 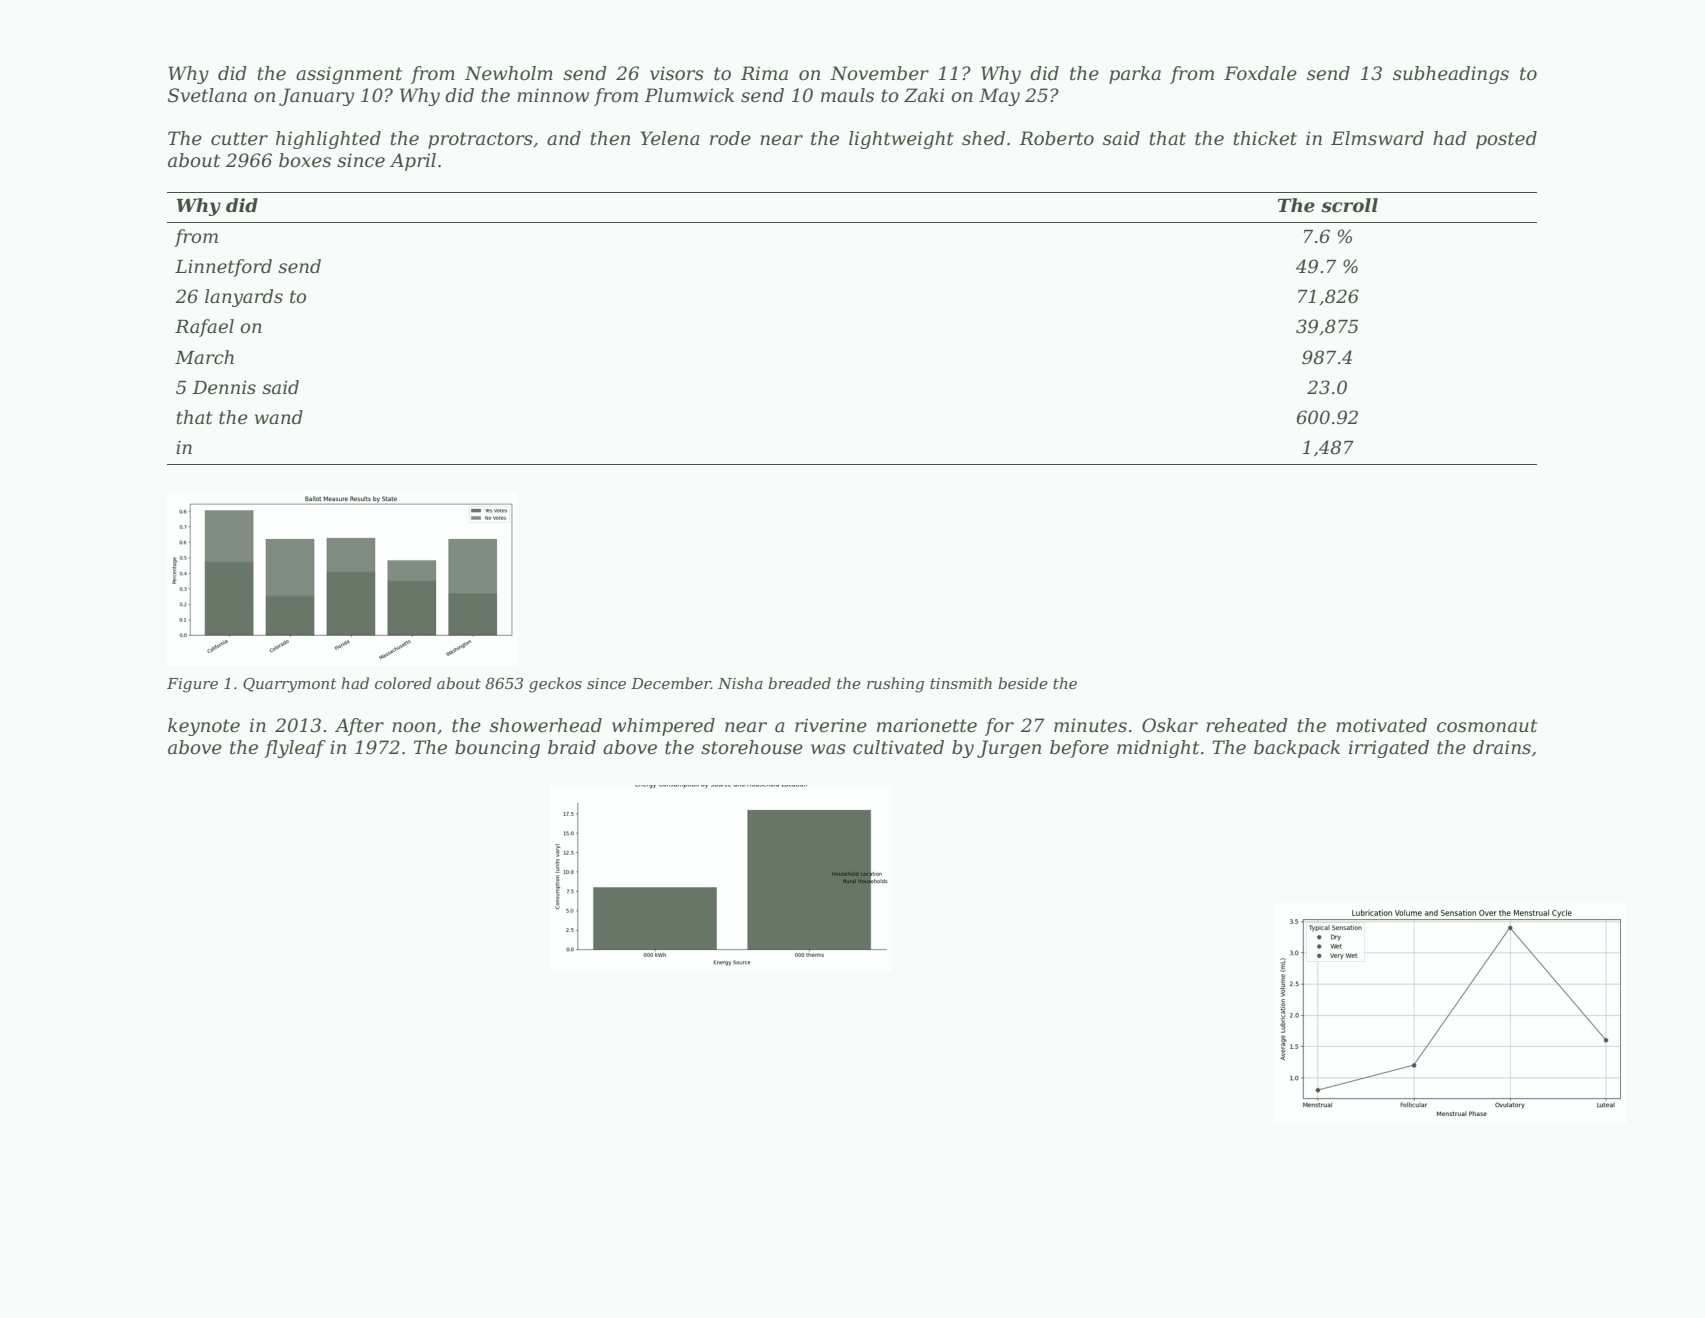 I want to click on Nisha, so click(x=740, y=683).
